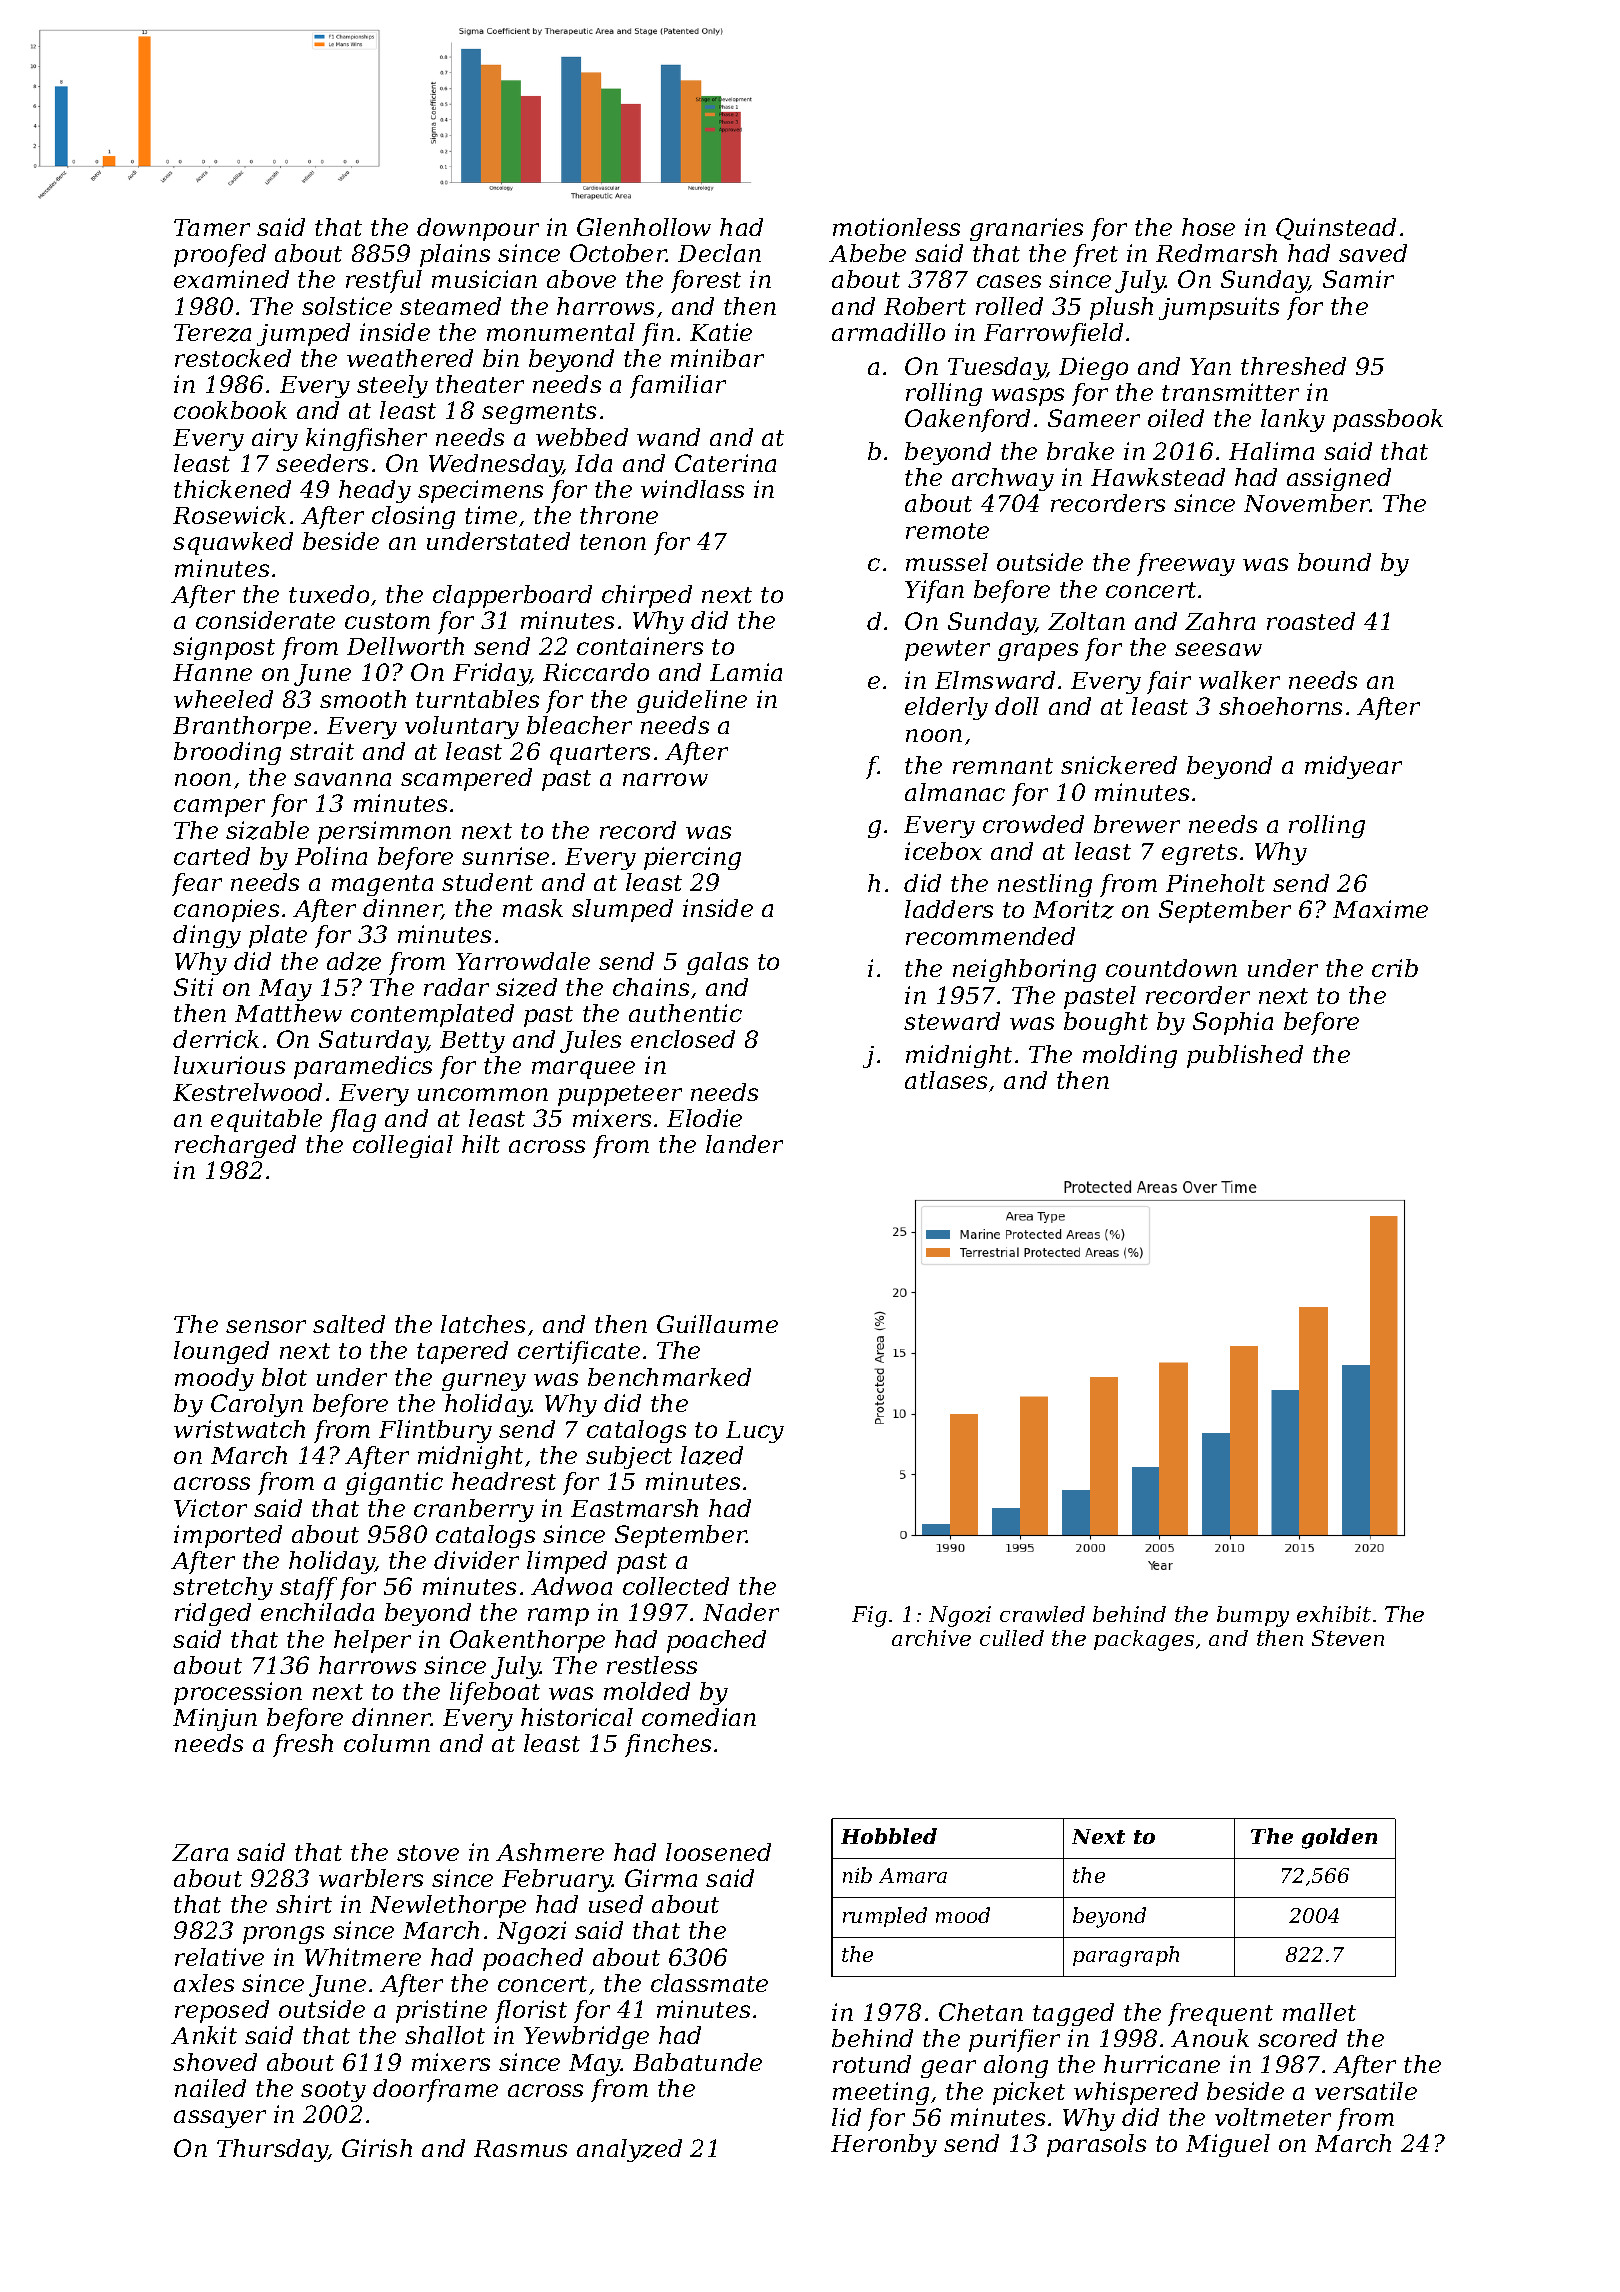  Describe the element at coordinates (227, 753) in the image. I see `brooding` at that location.
